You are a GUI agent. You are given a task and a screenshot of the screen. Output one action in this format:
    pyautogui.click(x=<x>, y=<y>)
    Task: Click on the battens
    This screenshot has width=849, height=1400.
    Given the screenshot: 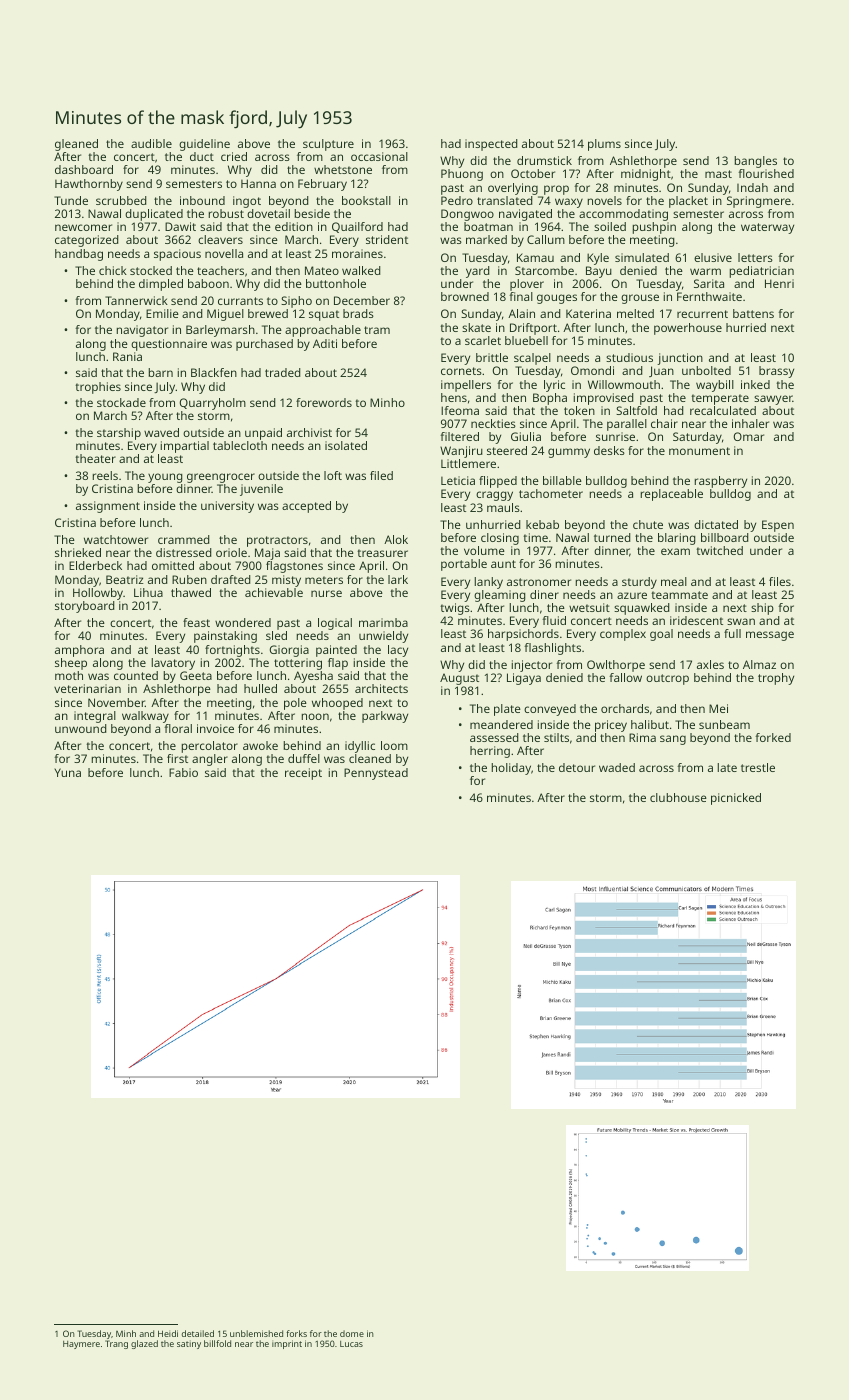 What is the action you would take?
    pyautogui.click(x=753, y=313)
